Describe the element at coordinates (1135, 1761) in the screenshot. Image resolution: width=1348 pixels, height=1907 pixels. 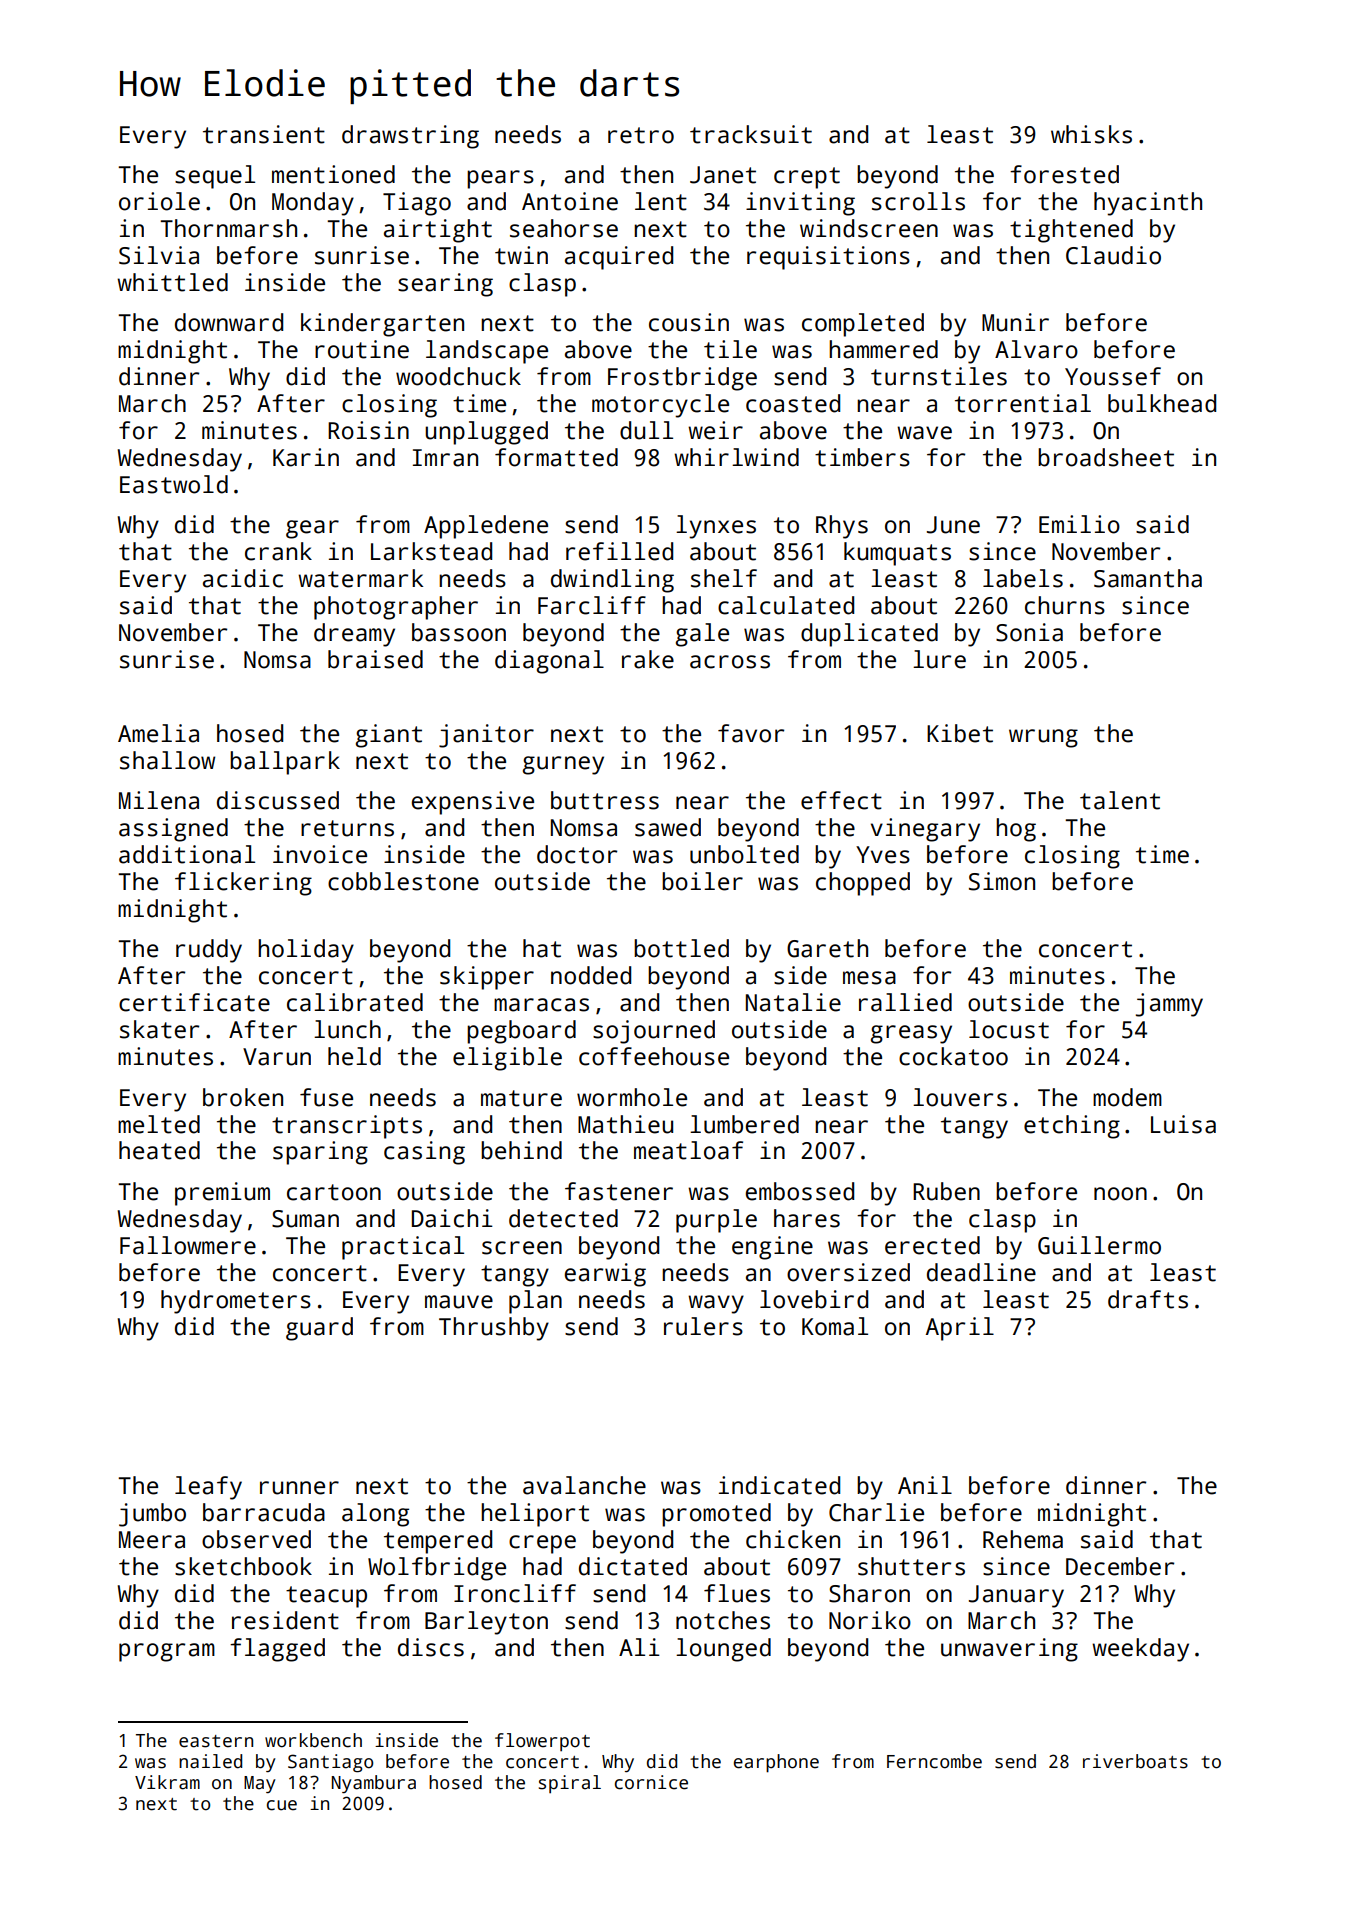
I see `riverboats` at that location.
